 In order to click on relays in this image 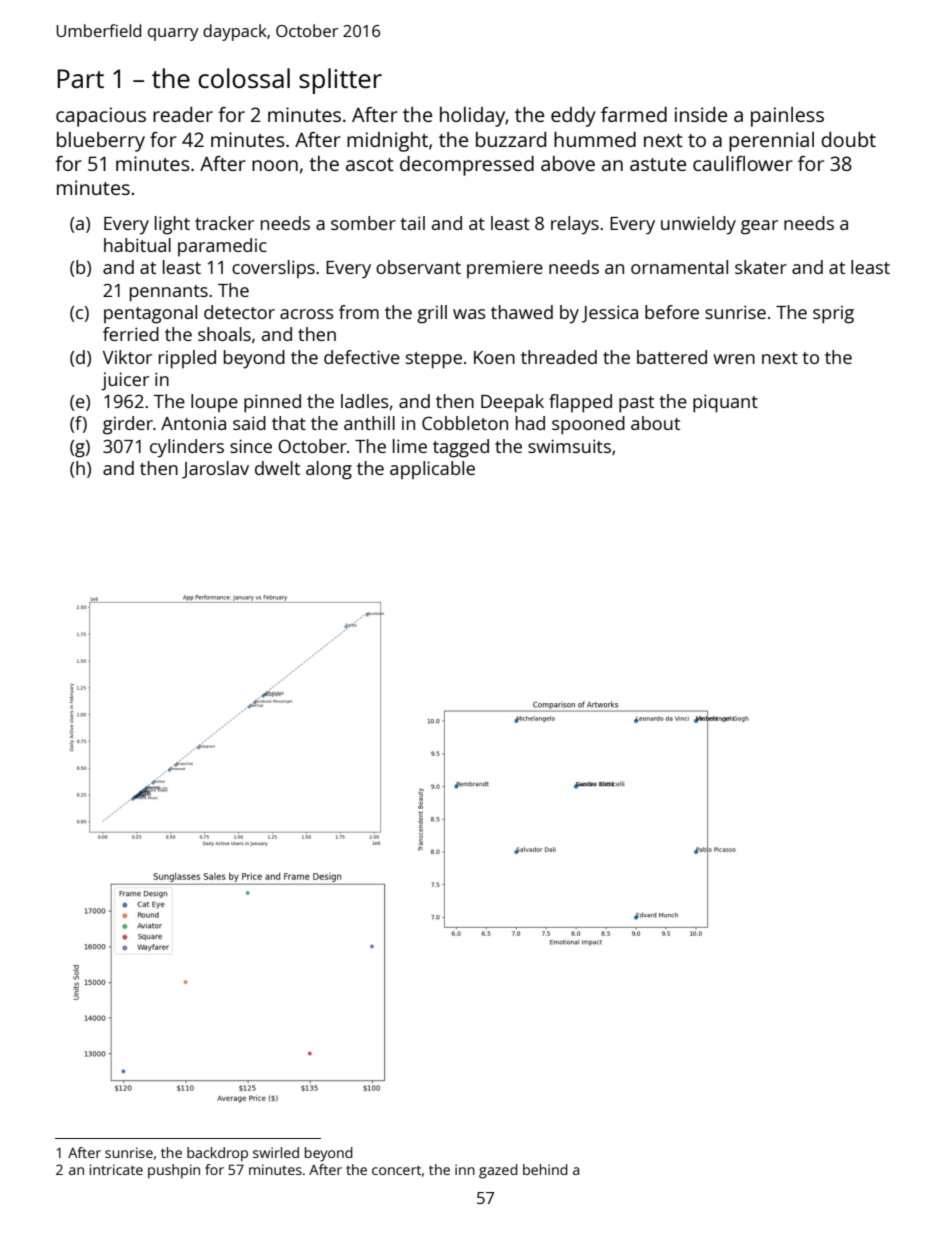, I will do `click(575, 225)`.
